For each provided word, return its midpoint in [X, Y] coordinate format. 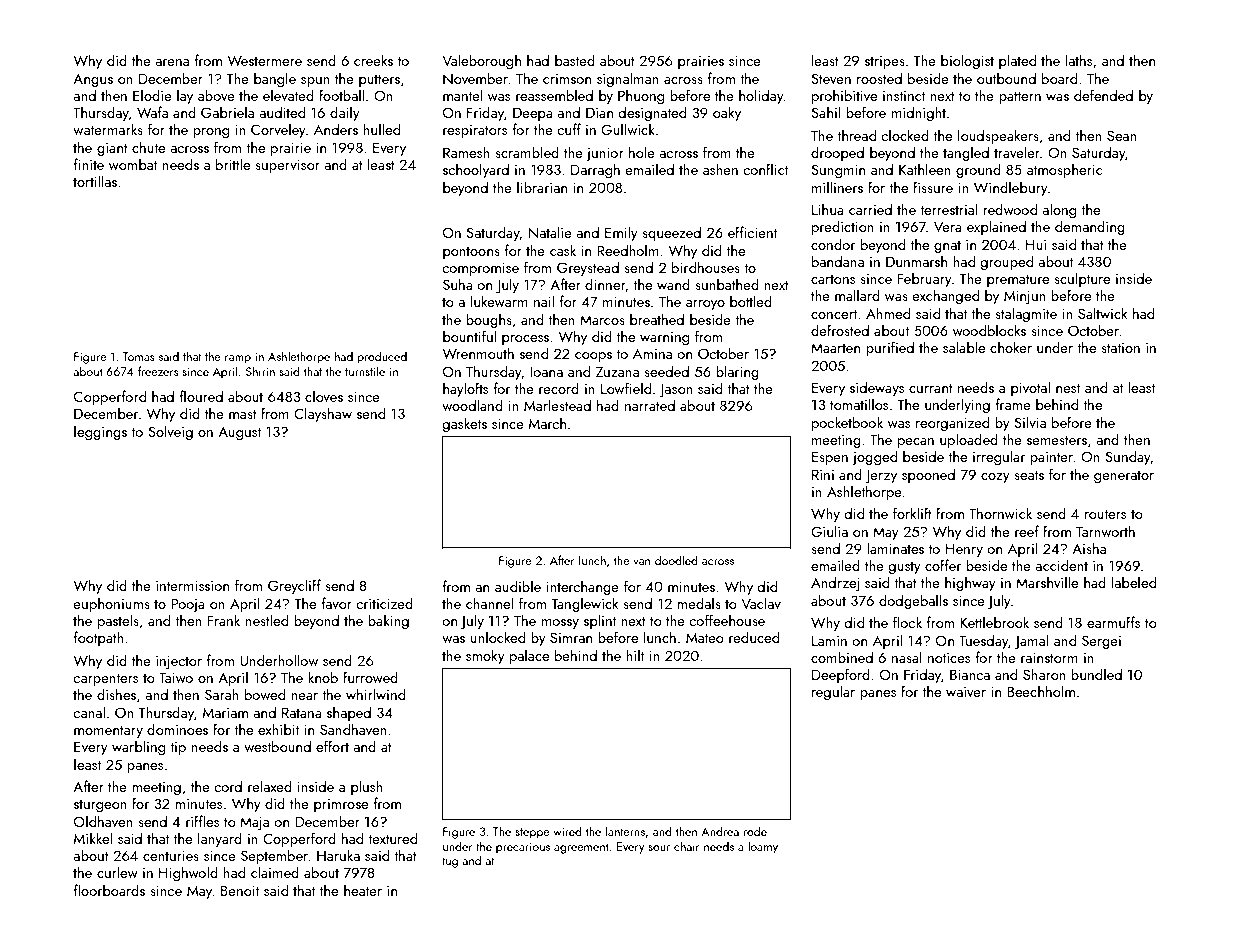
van [641, 562]
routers [1105, 514]
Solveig [170, 432]
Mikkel [93, 838]
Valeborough [481, 61]
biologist [967, 61]
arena [172, 62]
